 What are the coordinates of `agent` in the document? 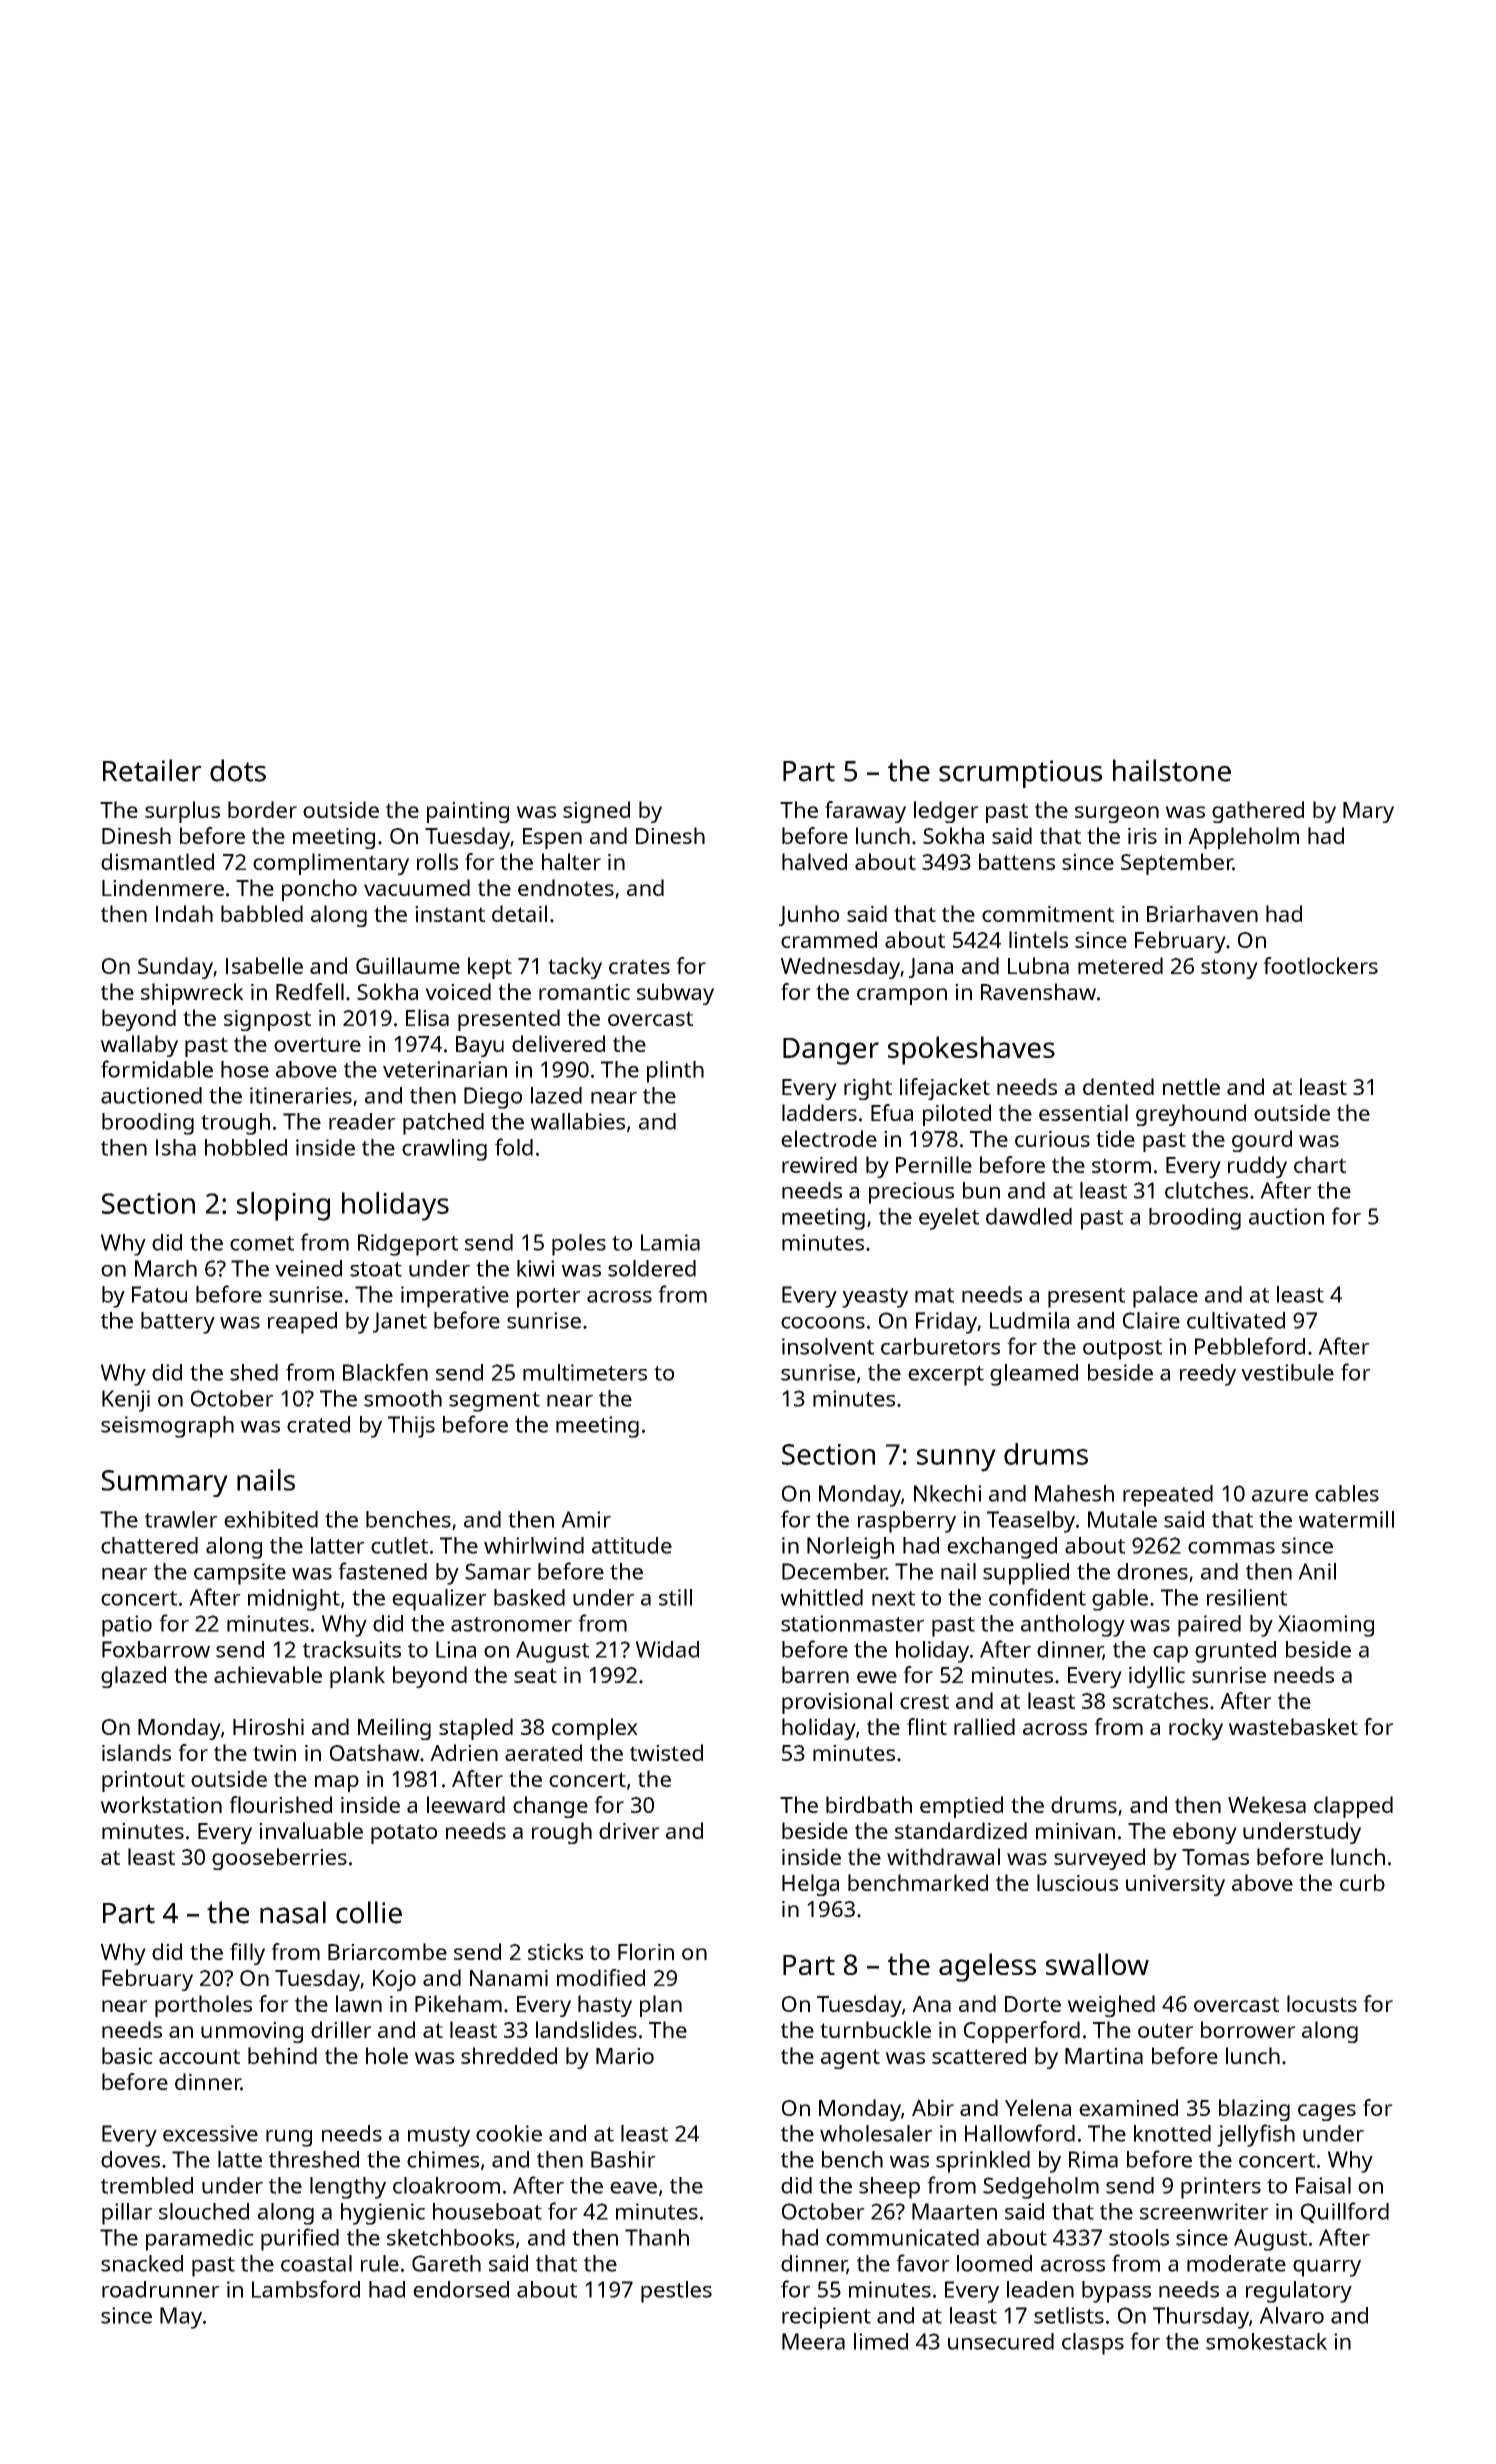 It's located at (850, 2059).
